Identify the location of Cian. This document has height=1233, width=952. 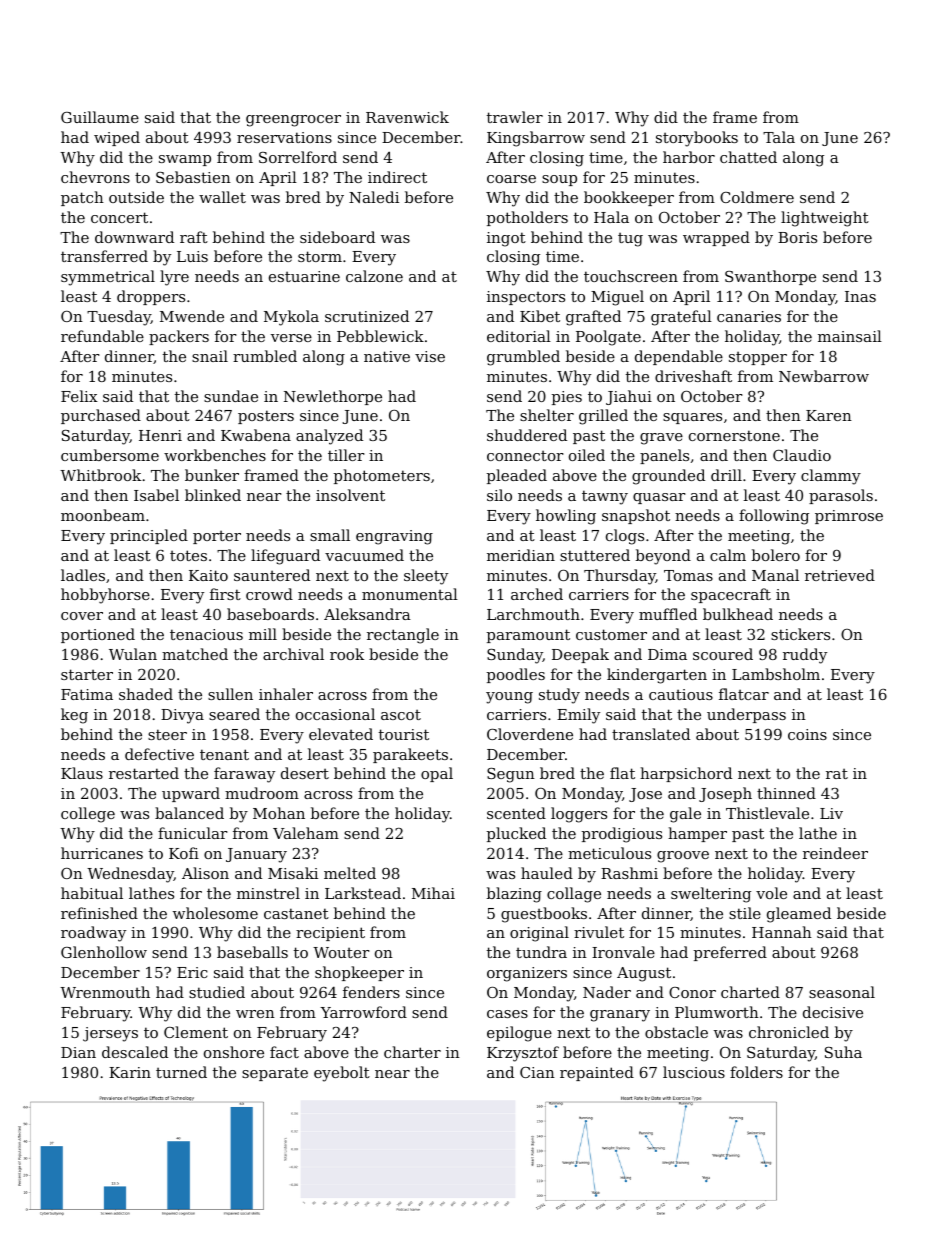
(537, 1072).
